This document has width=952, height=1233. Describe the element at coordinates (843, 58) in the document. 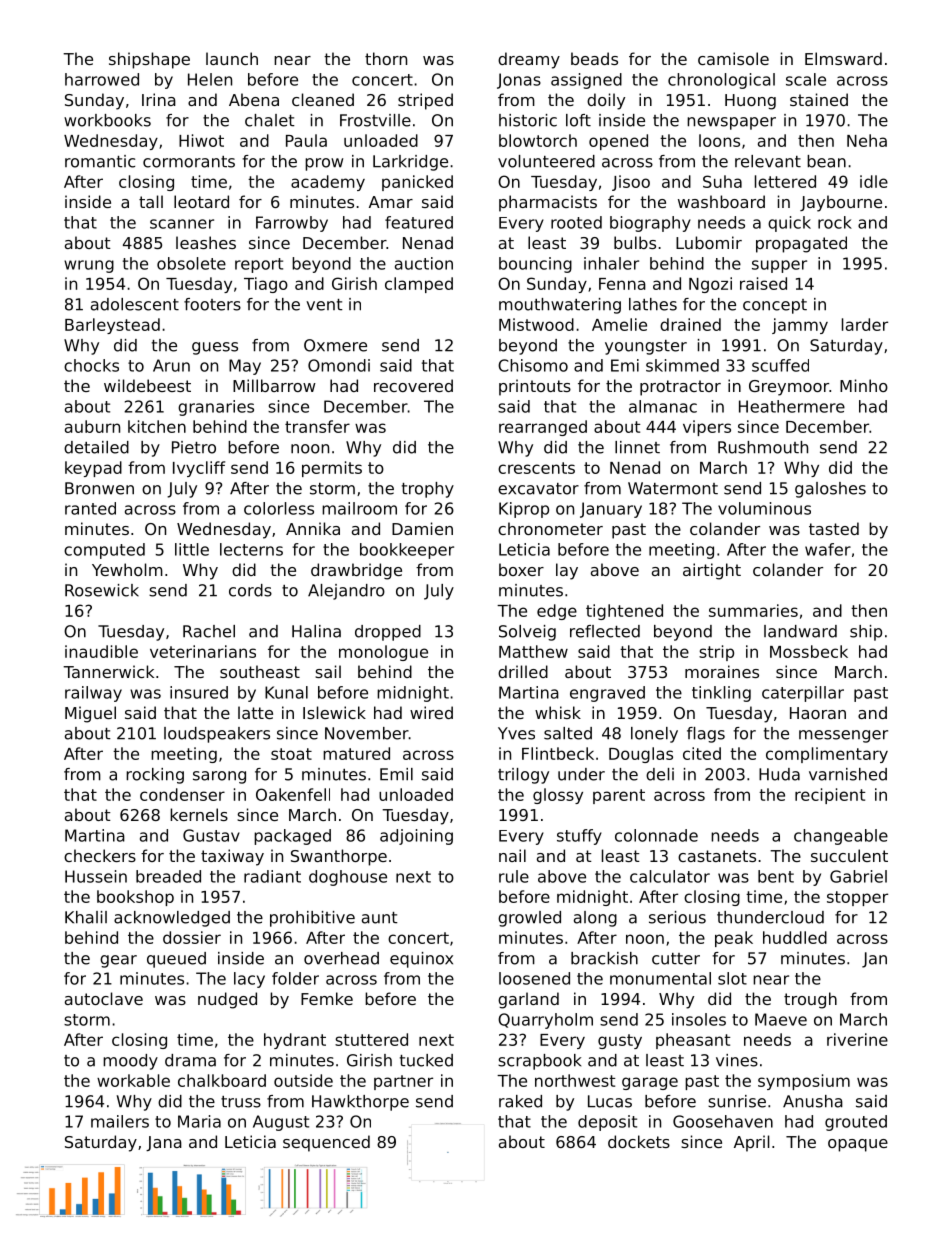

I see `Elmsward` at that location.
